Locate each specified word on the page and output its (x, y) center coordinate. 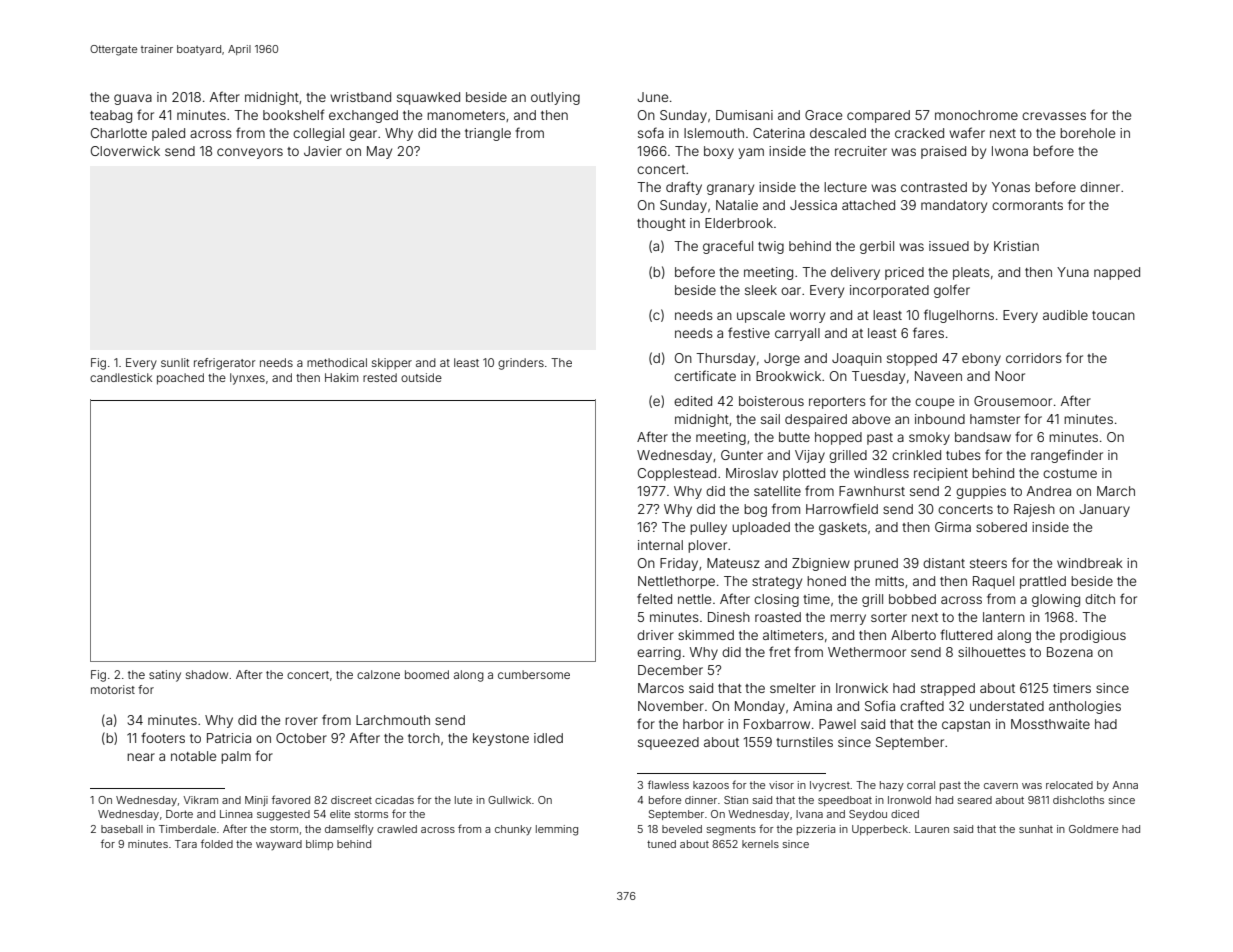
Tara (186, 844)
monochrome (976, 115)
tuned (661, 844)
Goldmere (1093, 829)
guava (133, 99)
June (652, 97)
